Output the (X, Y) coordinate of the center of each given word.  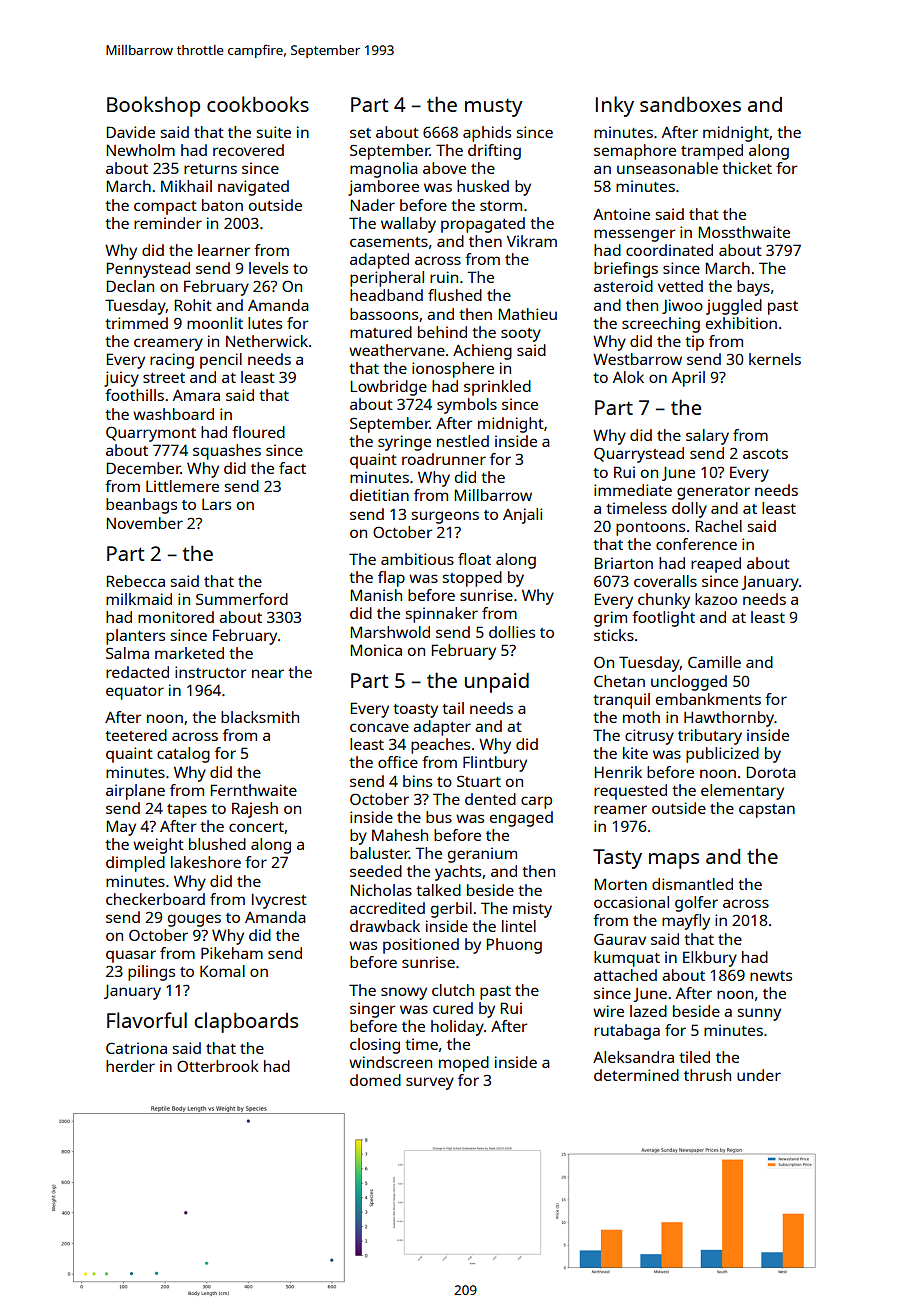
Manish (376, 595)
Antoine (621, 214)
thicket (747, 168)
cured (453, 1008)
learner (224, 250)
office (398, 762)
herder (130, 1066)
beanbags (141, 506)
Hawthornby (729, 719)
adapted (379, 261)
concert (256, 827)
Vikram (532, 241)
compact (165, 208)
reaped (716, 565)
